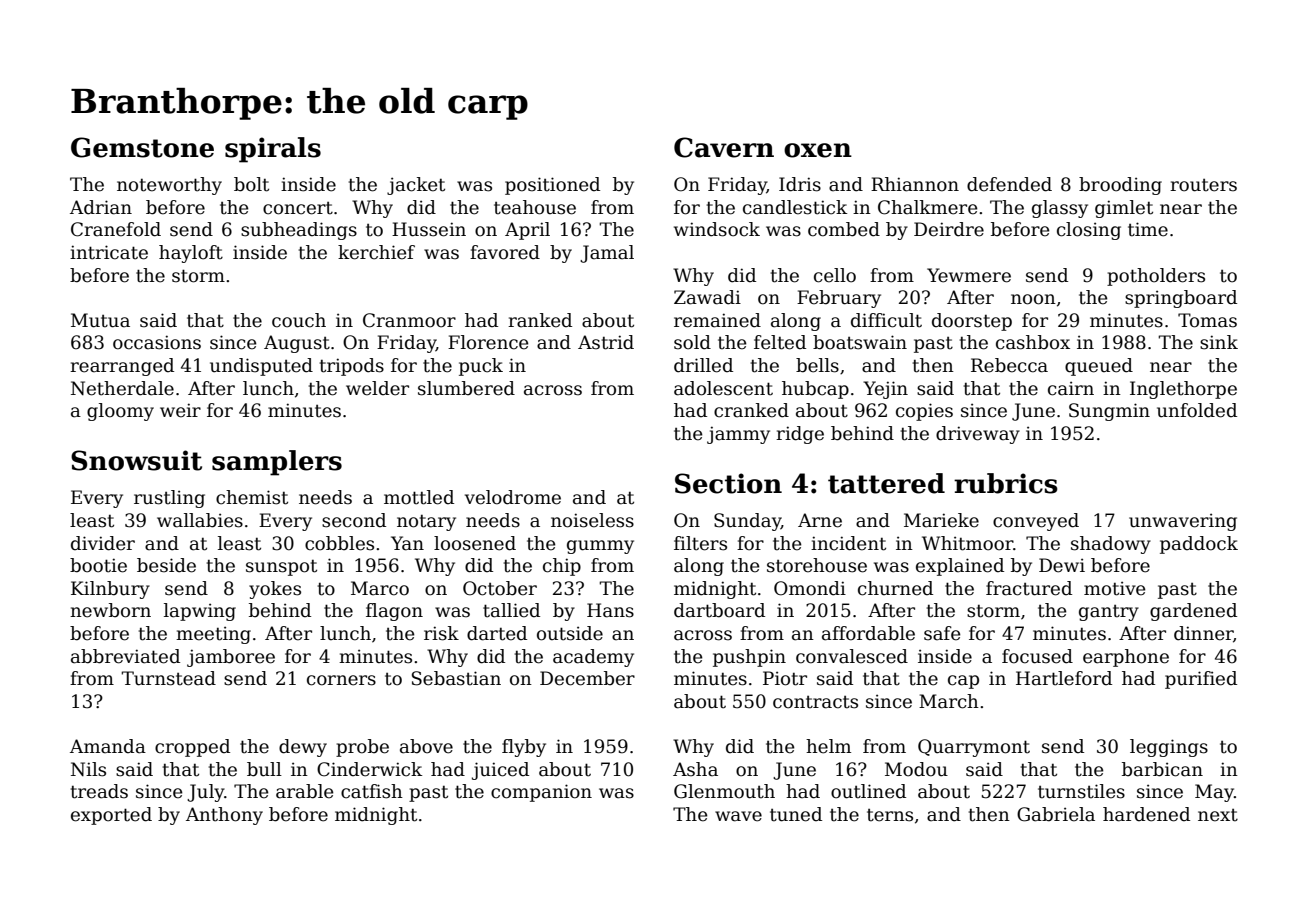  Describe the element at coordinates (695, 769) in the page. I see `Asha` at that location.
